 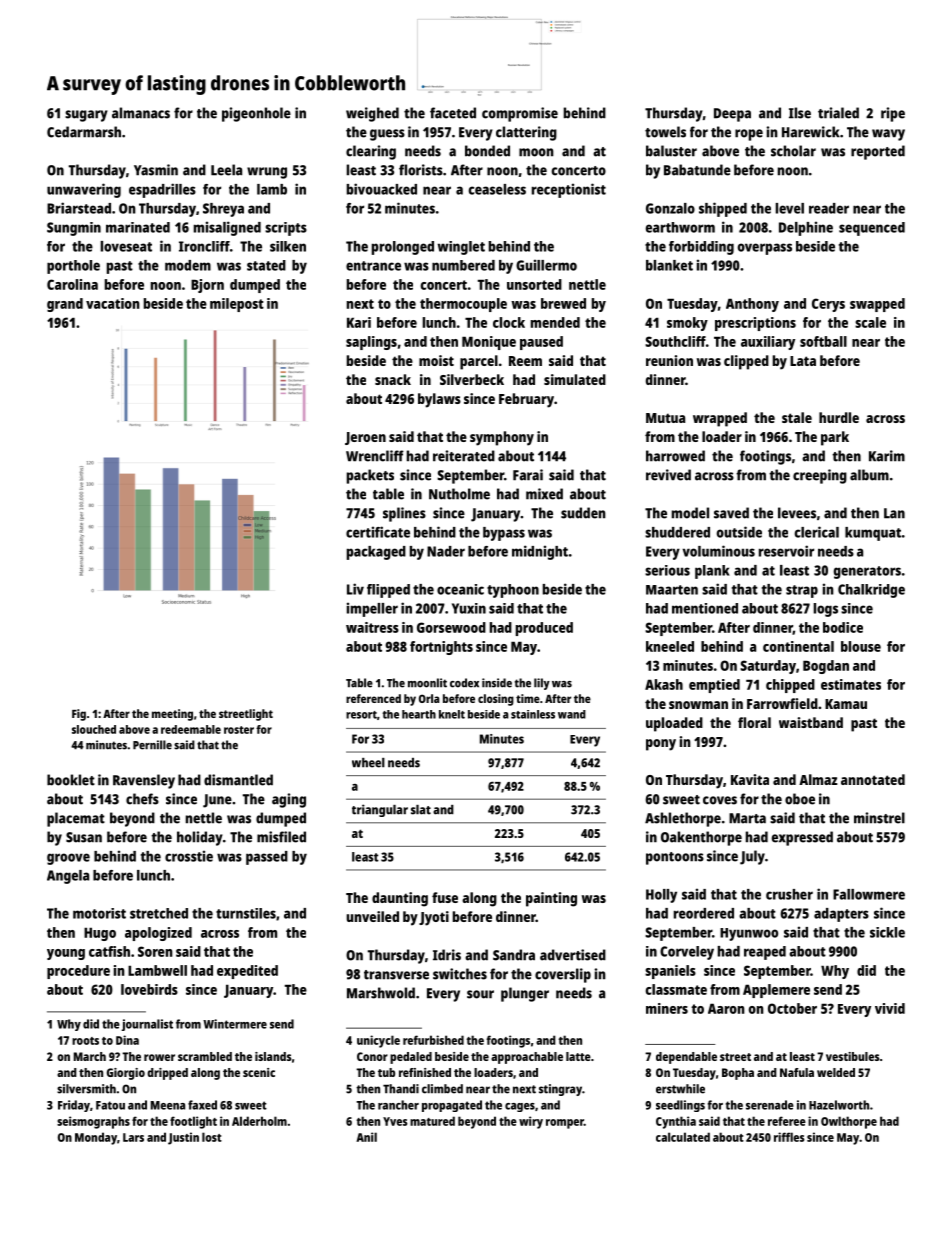 I want to click on Shreya, so click(x=223, y=210).
